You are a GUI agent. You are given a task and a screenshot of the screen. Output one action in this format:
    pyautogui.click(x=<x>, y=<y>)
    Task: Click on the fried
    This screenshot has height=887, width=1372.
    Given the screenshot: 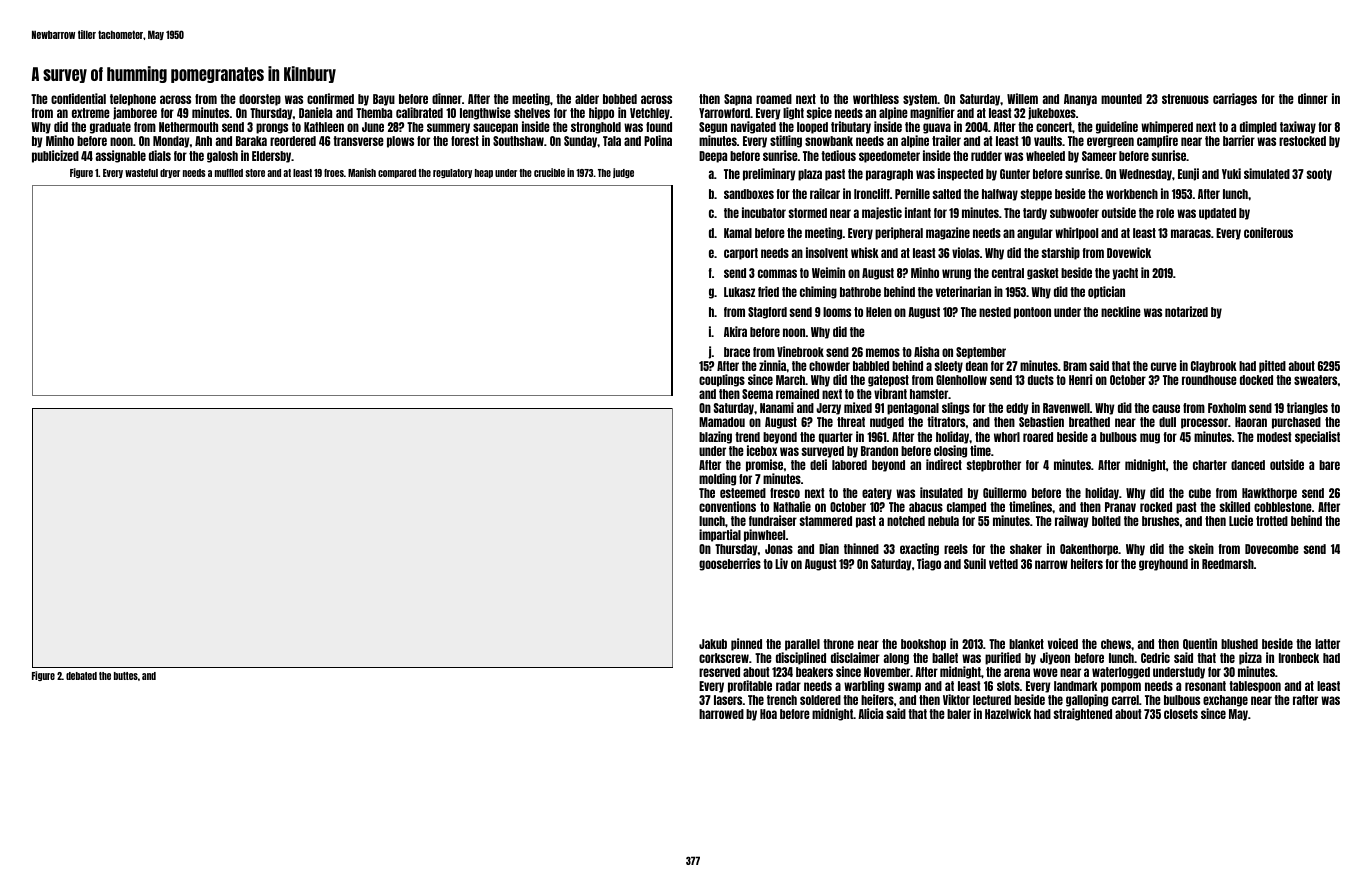 What is the action you would take?
    pyautogui.click(x=768, y=291)
